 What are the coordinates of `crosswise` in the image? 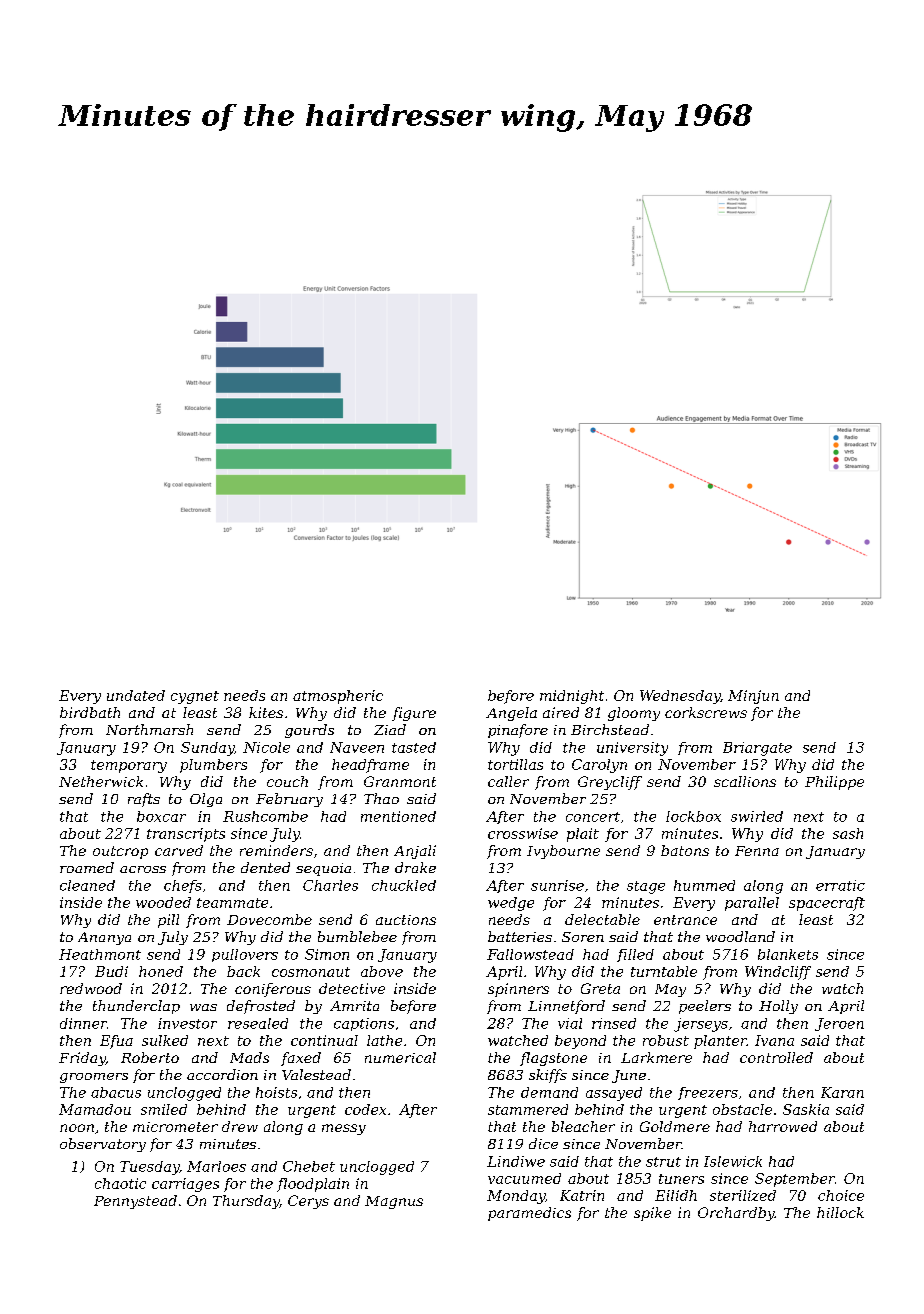 It's located at (523, 833).
